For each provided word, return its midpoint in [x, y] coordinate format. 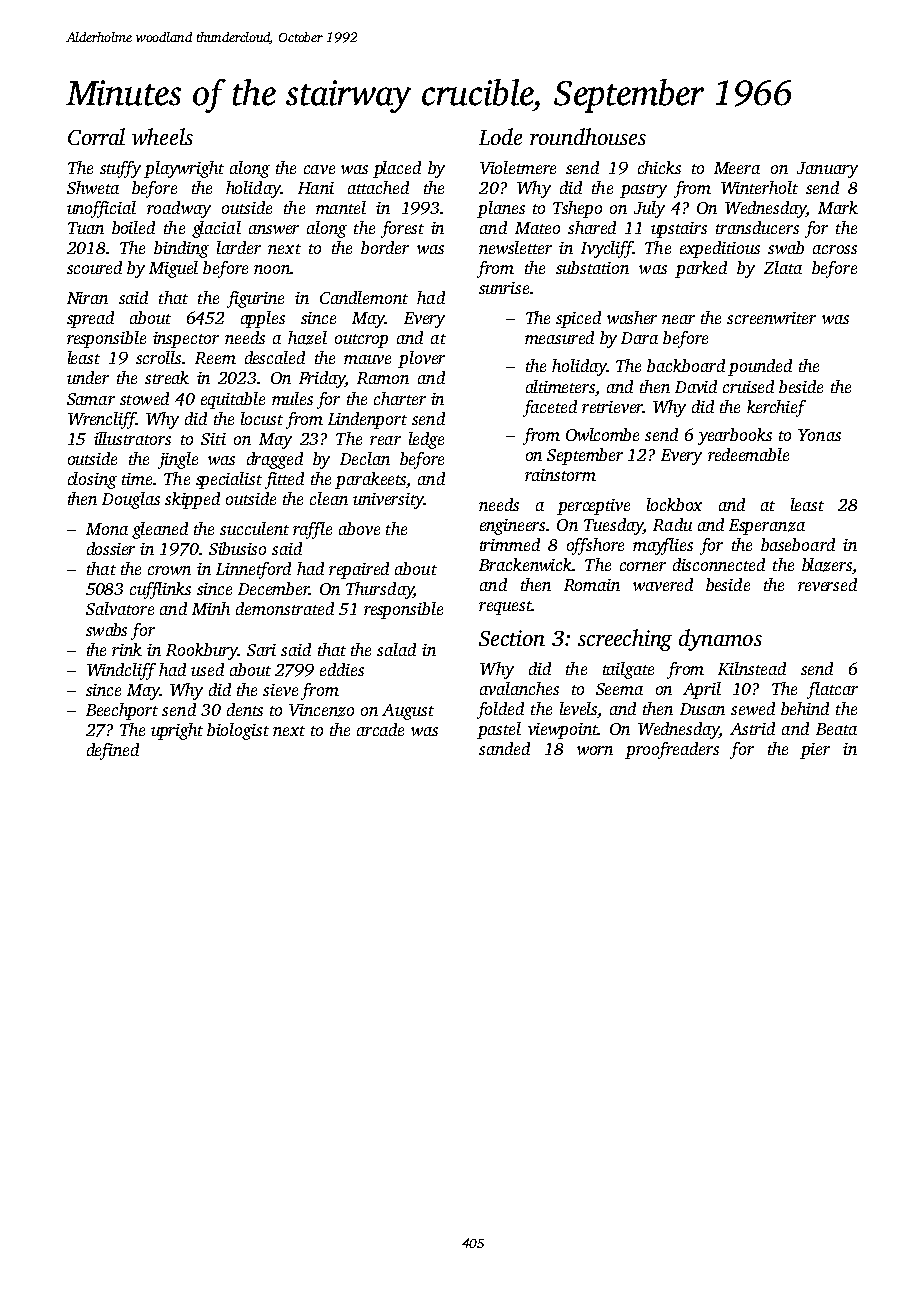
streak [167, 377]
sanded [504, 748]
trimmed [510, 544]
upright [177, 731]
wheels [162, 136]
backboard [686, 365]
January [827, 170]
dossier [111, 548]
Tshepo [577, 209]
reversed [827, 584]
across [835, 249]
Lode [500, 136]
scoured [94, 267]
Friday [322, 379]
